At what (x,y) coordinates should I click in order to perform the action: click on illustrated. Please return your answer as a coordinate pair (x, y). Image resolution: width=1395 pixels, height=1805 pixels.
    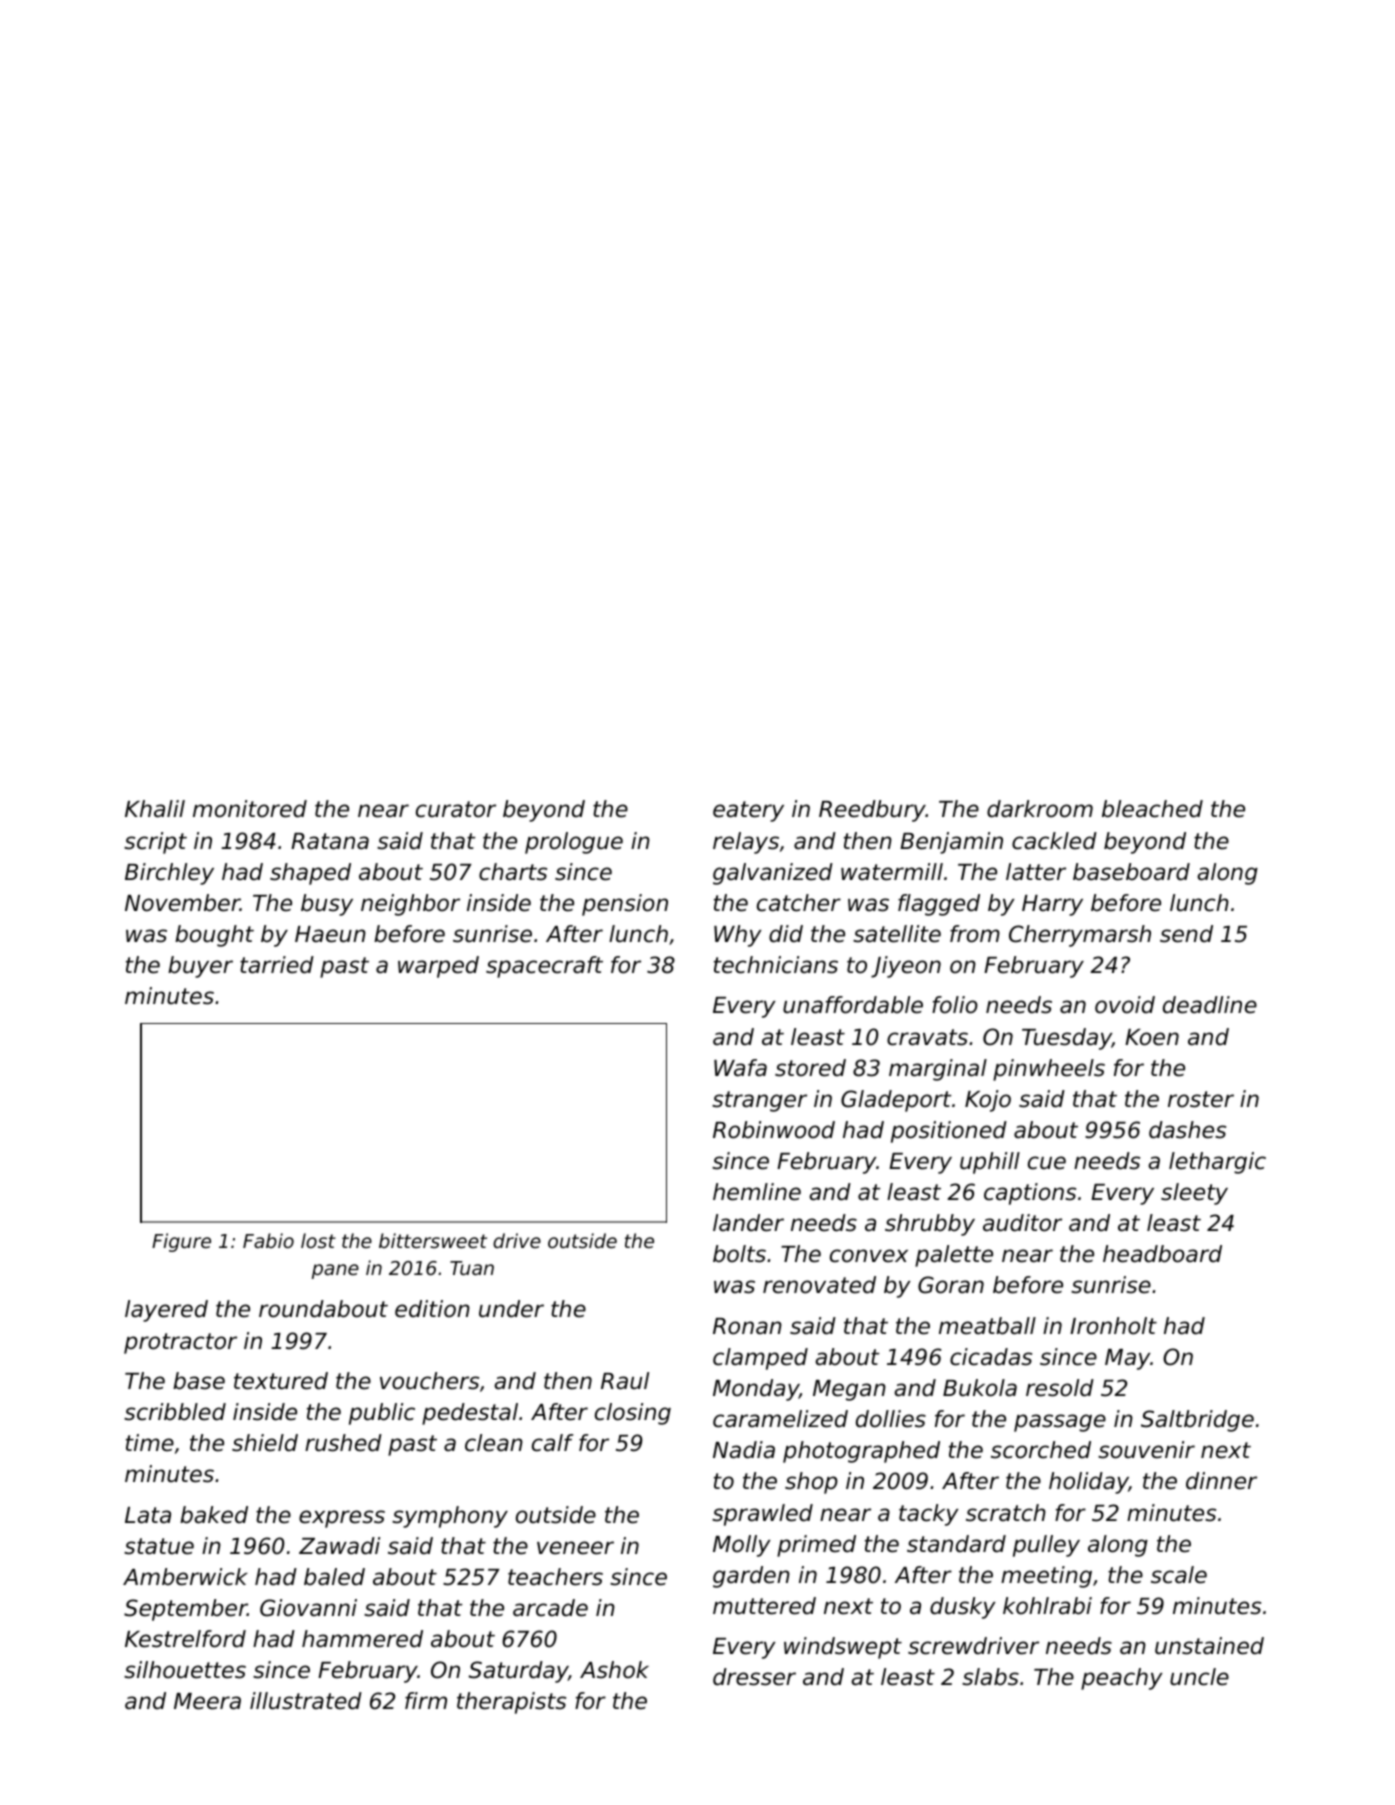
    Looking at the image, I should click on (306, 1701).
